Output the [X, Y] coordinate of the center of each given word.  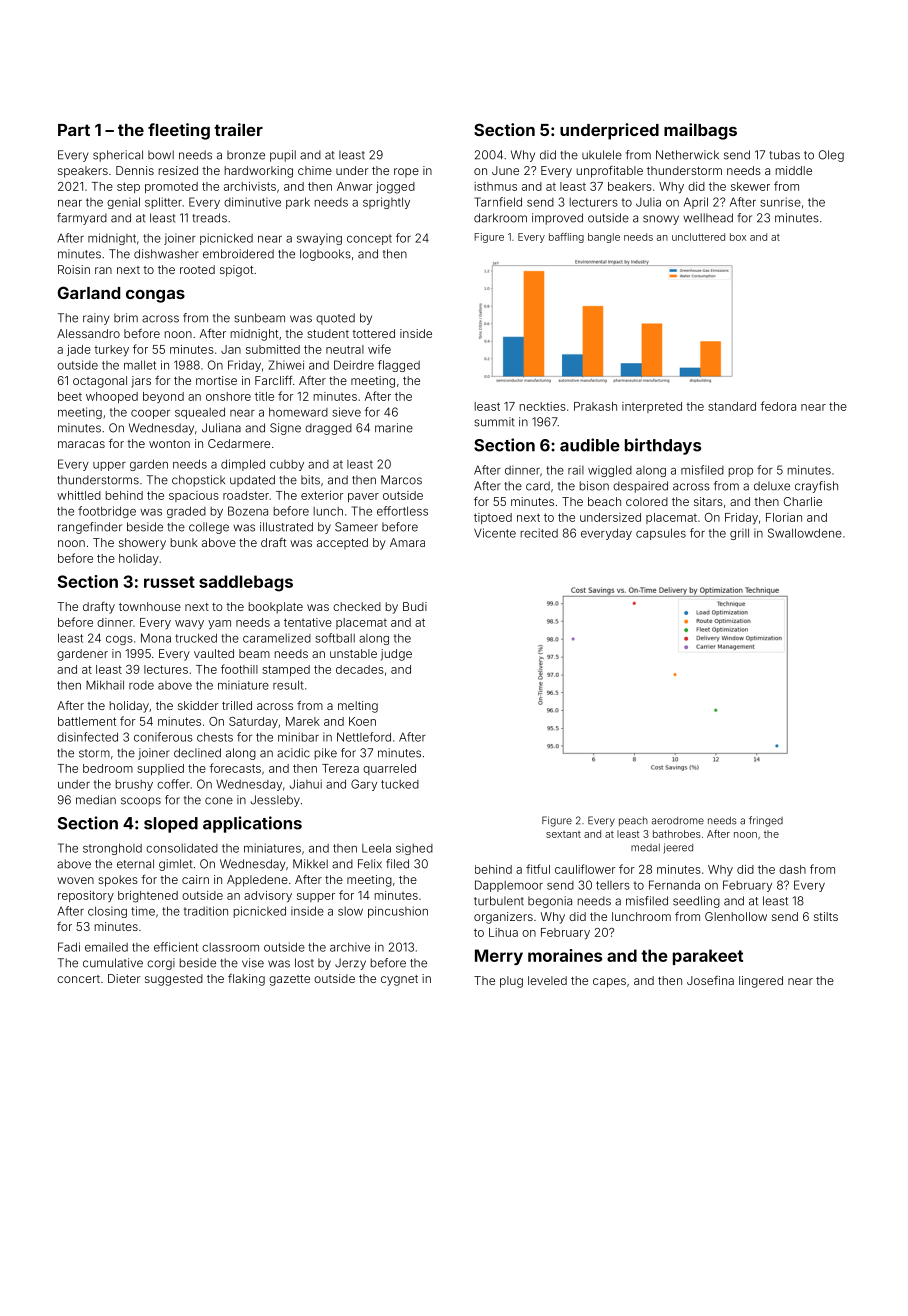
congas [155, 296]
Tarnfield [498, 202]
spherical [118, 156]
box [738, 237]
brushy [134, 785]
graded [186, 512]
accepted [342, 543]
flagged [399, 366]
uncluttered [698, 237]
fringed [766, 821]
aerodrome [678, 821]
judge [396, 655]
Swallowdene [805, 533]
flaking [246, 980]
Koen [362, 721]
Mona [156, 638]
